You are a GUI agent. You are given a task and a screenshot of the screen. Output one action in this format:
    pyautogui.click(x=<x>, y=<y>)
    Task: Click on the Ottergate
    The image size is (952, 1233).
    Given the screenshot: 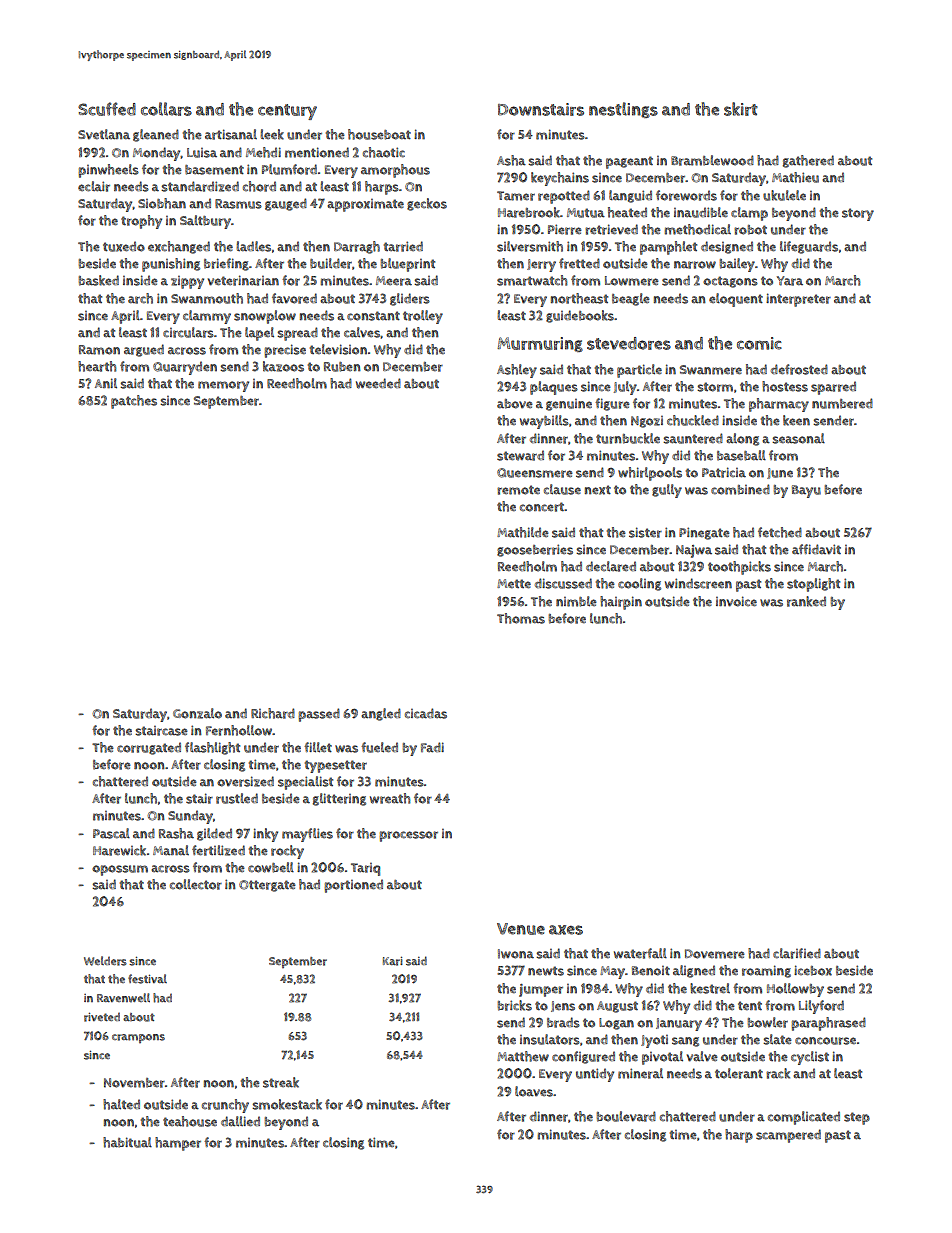 What is the action you would take?
    pyautogui.click(x=267, y=886)
